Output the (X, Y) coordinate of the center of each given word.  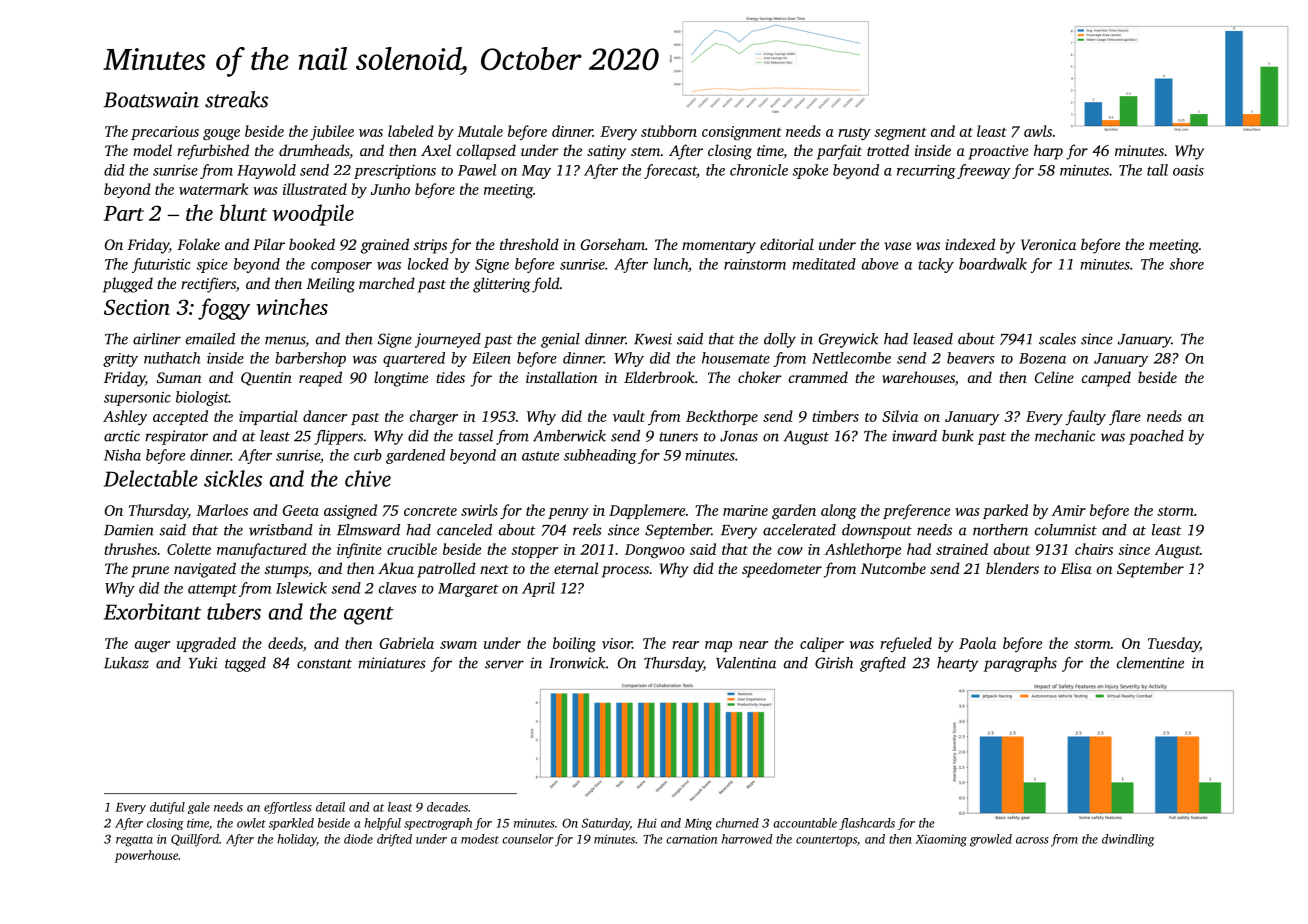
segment (900, 134)
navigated (205, 570)
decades (447, 807)
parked (1005, 511)
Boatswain (151, 100)
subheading (600, 456)
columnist (1066, 530)
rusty (854, 134)
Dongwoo (655, 551)
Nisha (122, 455)
